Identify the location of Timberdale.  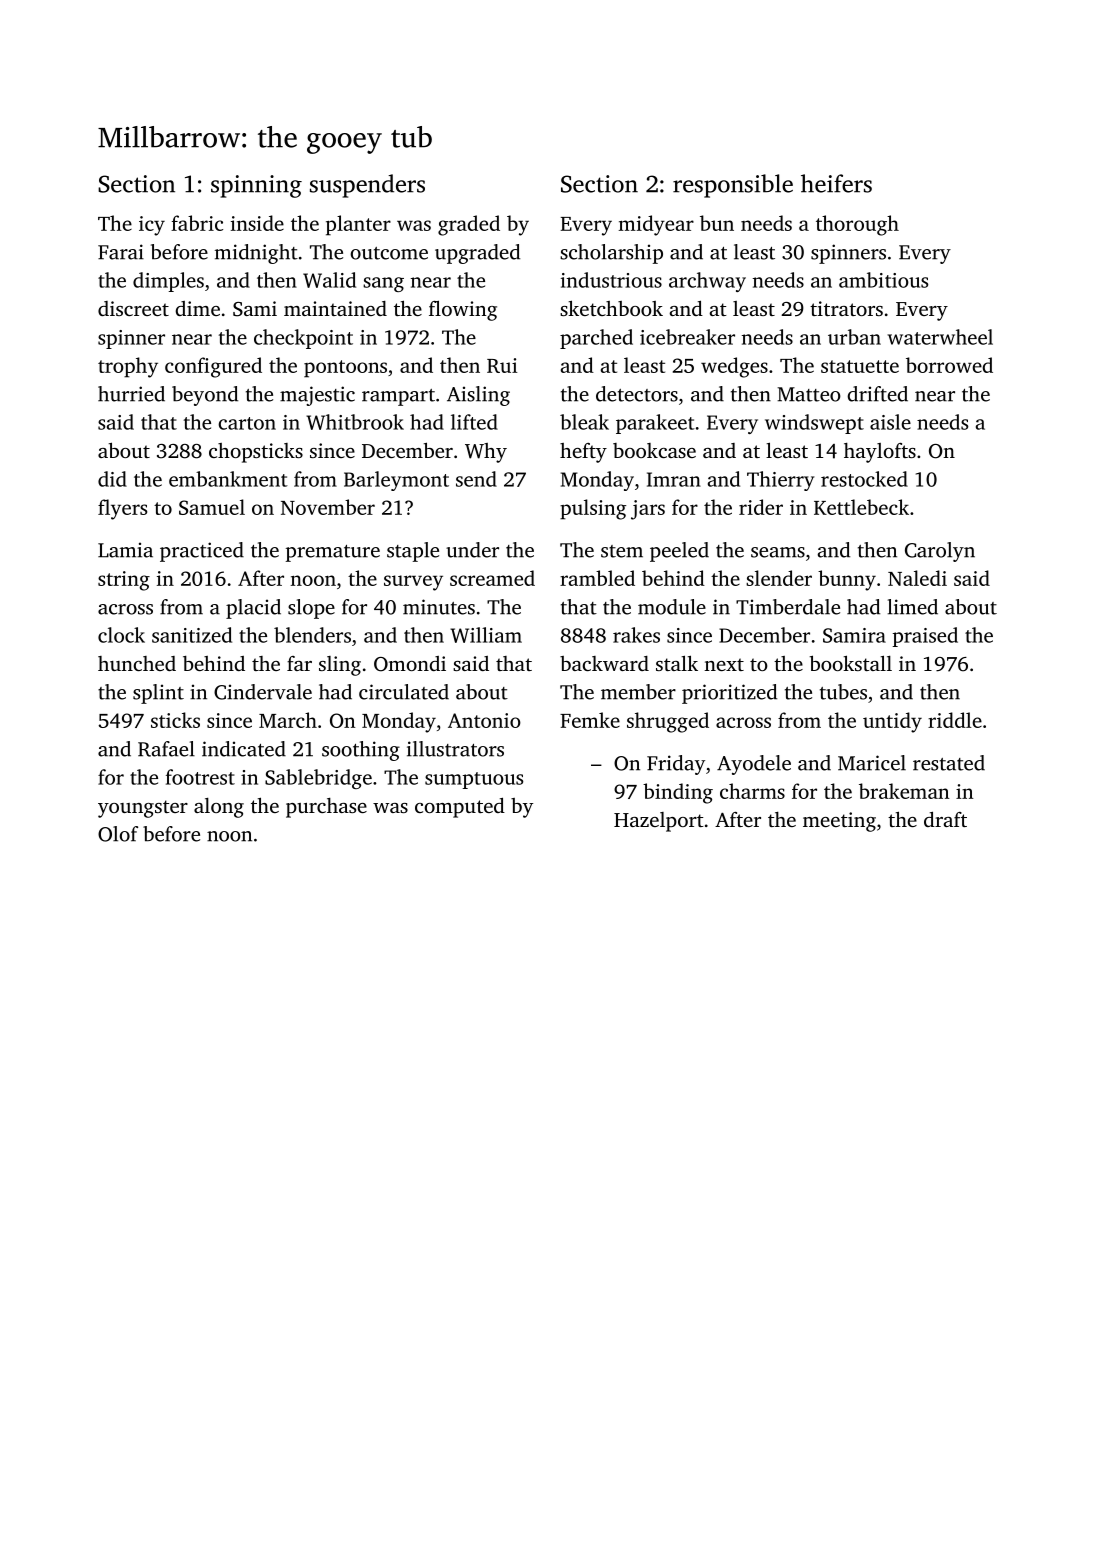
(788, 607).
